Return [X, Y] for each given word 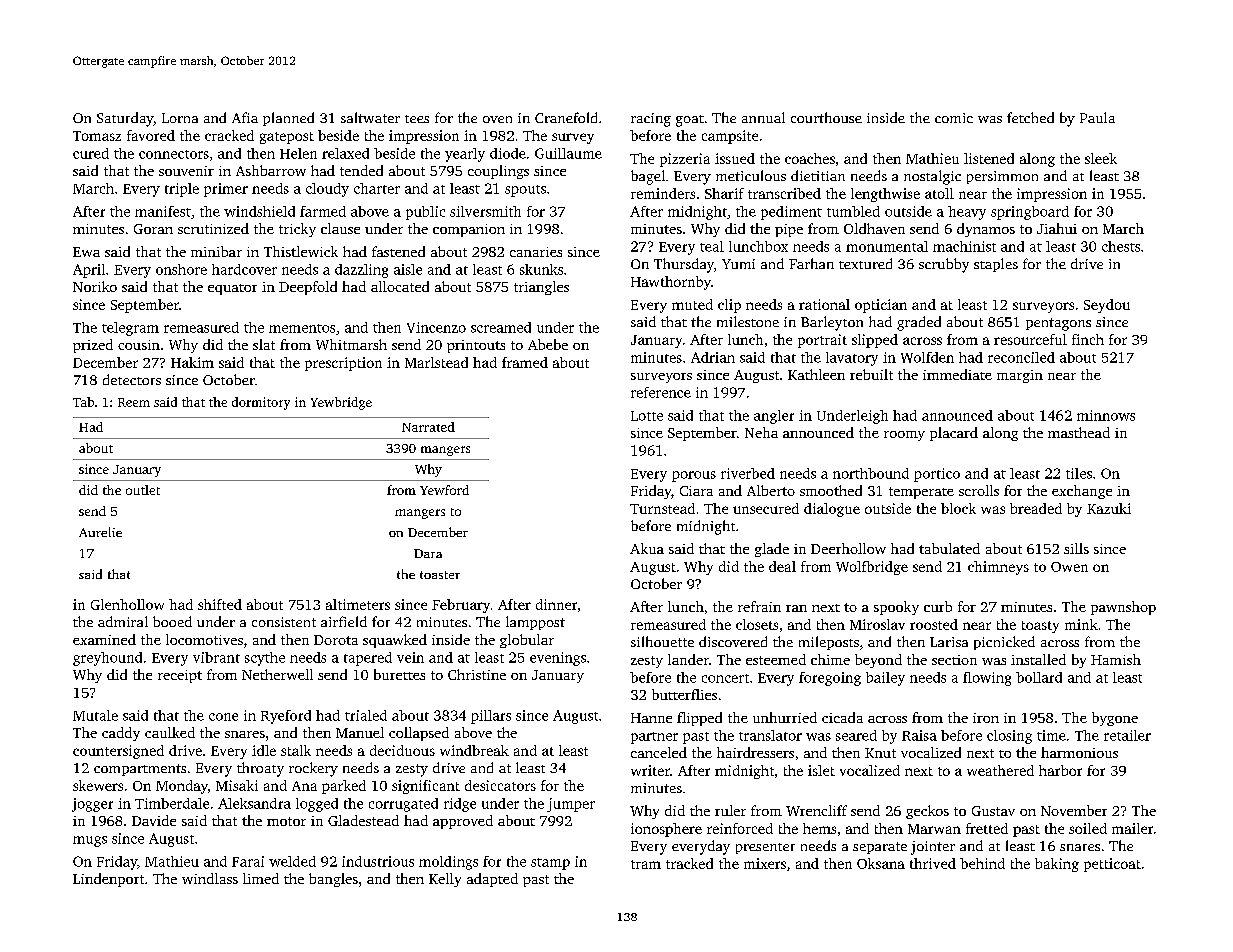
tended [361, 170]
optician [881, 306]
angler [774, 417]
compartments [140, 770]
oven [497, 119]
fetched [1030, 117]
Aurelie [100, 532]
